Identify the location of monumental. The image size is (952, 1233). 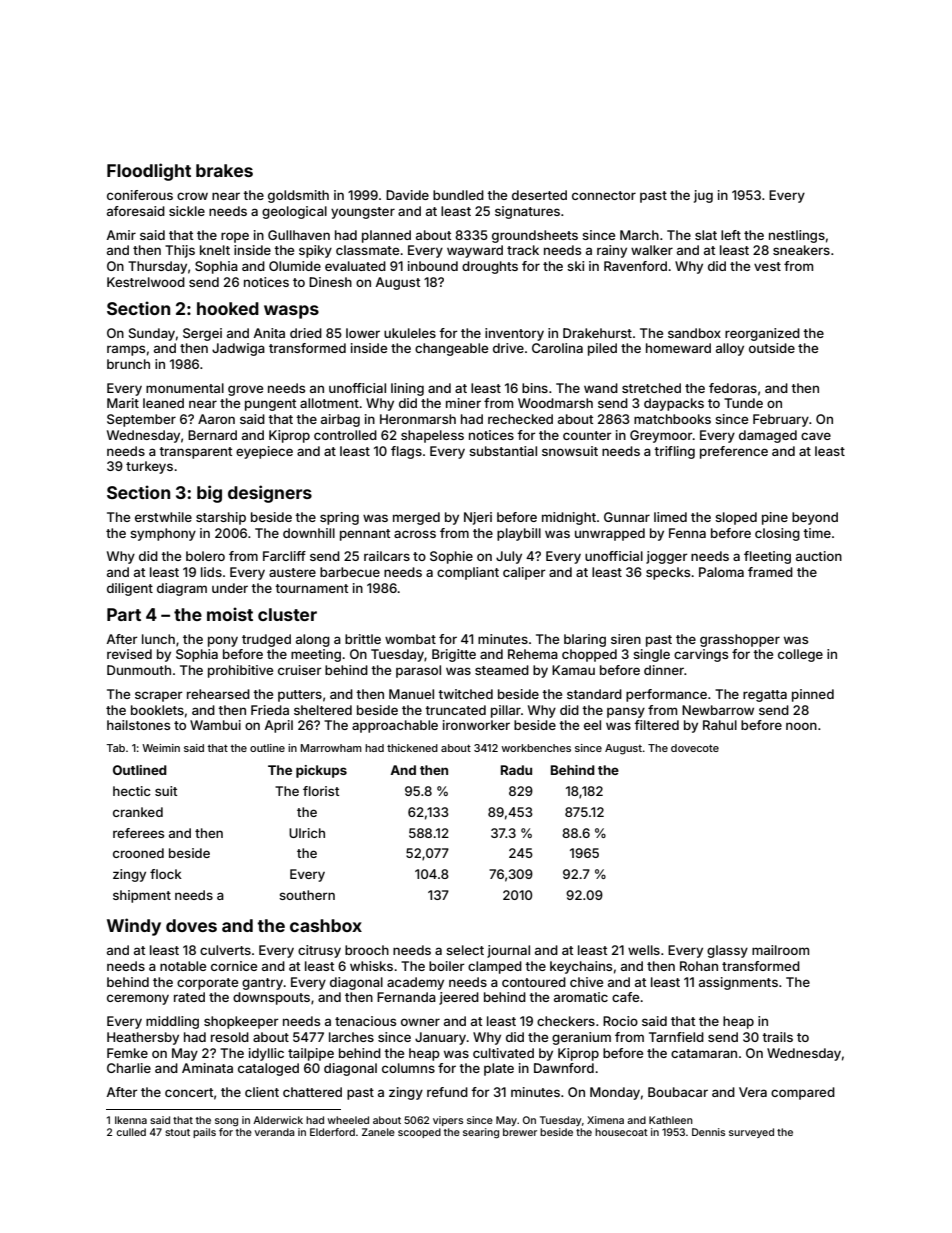
(185, 388).
